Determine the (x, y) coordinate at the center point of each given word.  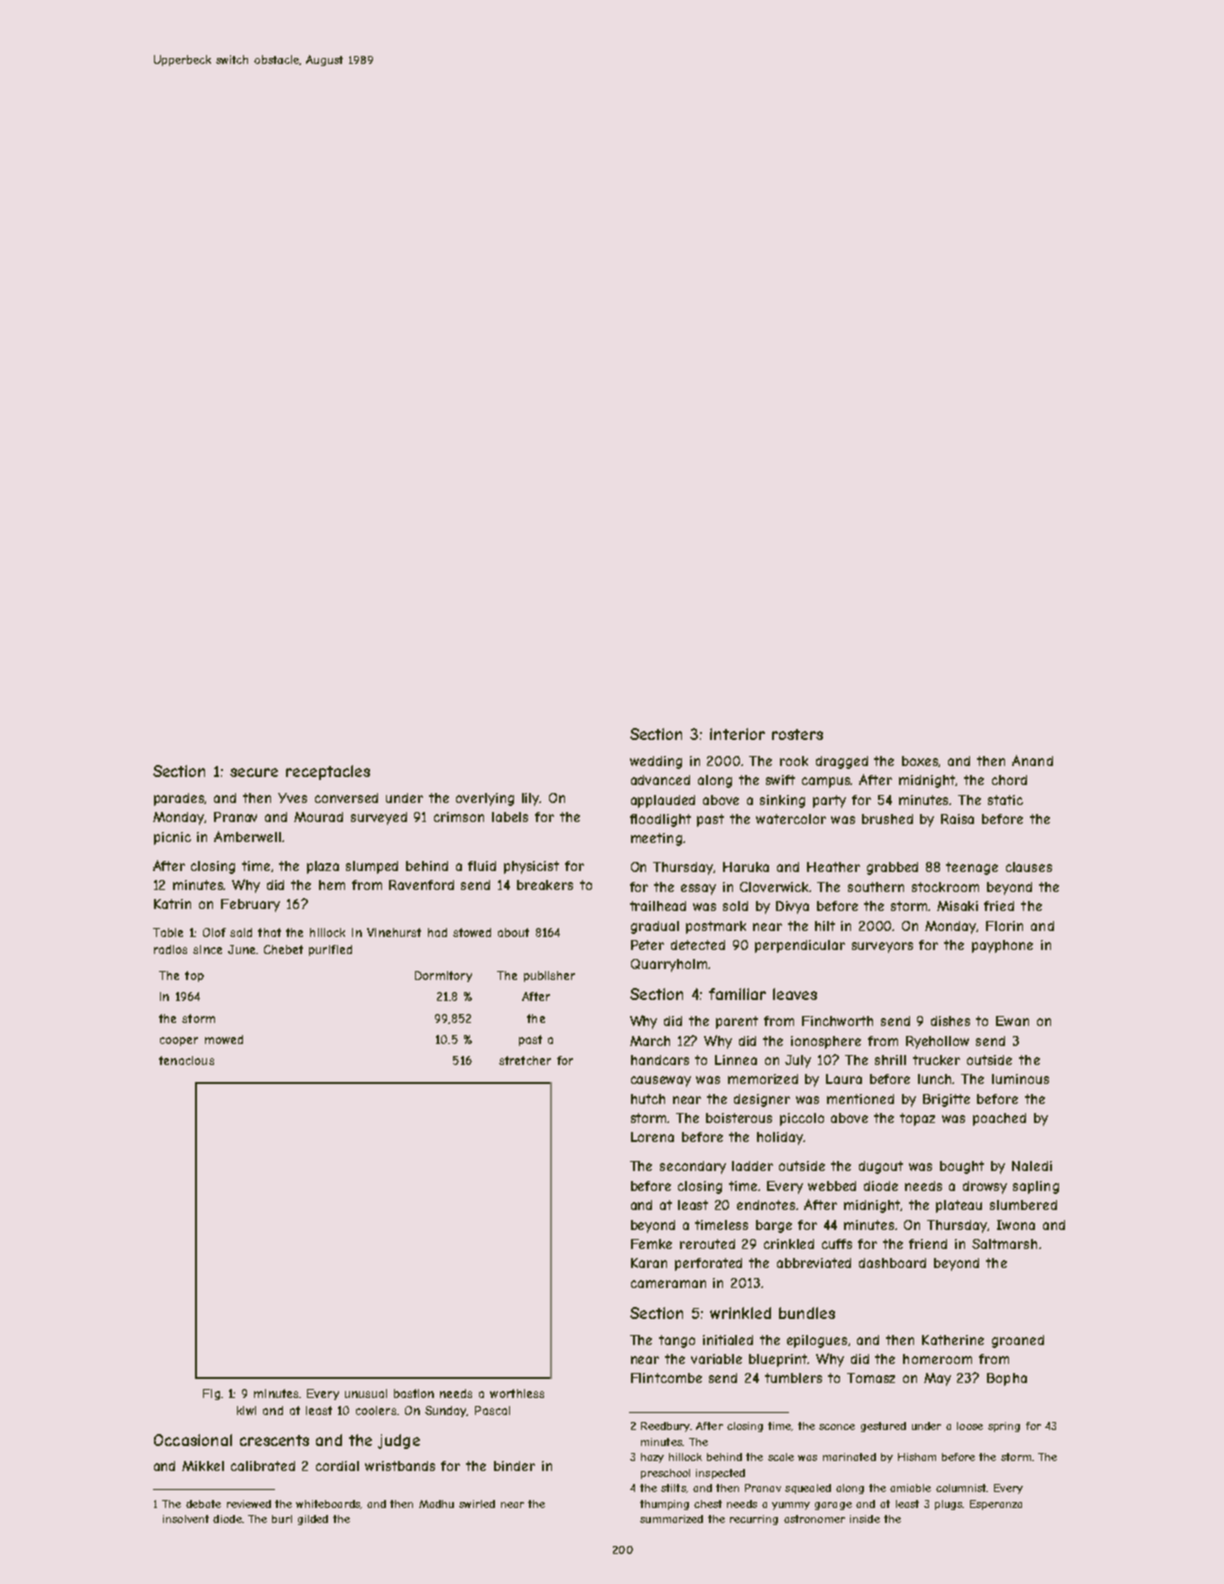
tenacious (186, 1060)
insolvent (186, 1519)
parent (737, 1022)
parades (179, 799)
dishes (950, 1021)
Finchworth (837, 1021)
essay (698, 889)
